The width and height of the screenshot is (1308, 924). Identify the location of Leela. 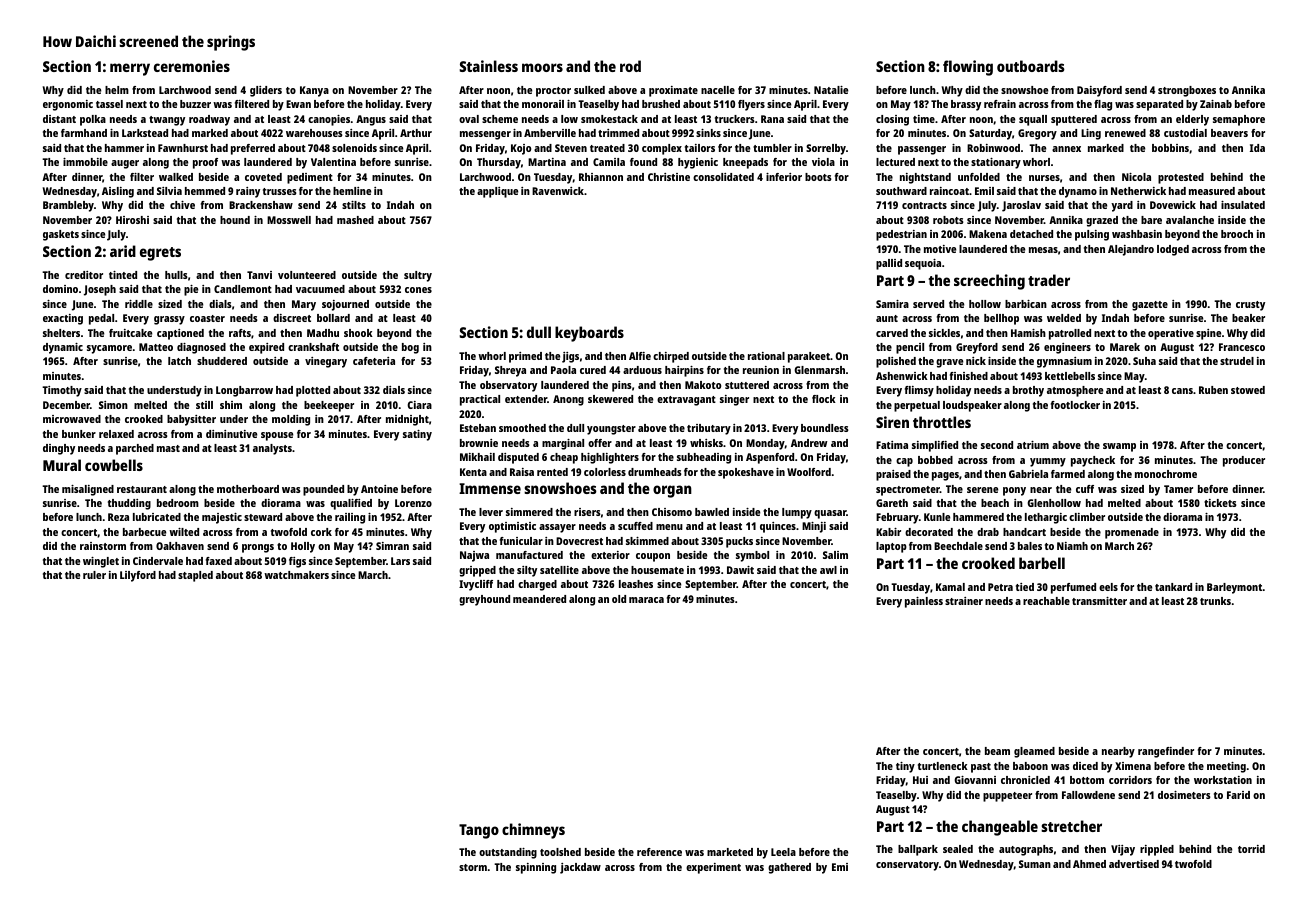
(783, 852).
